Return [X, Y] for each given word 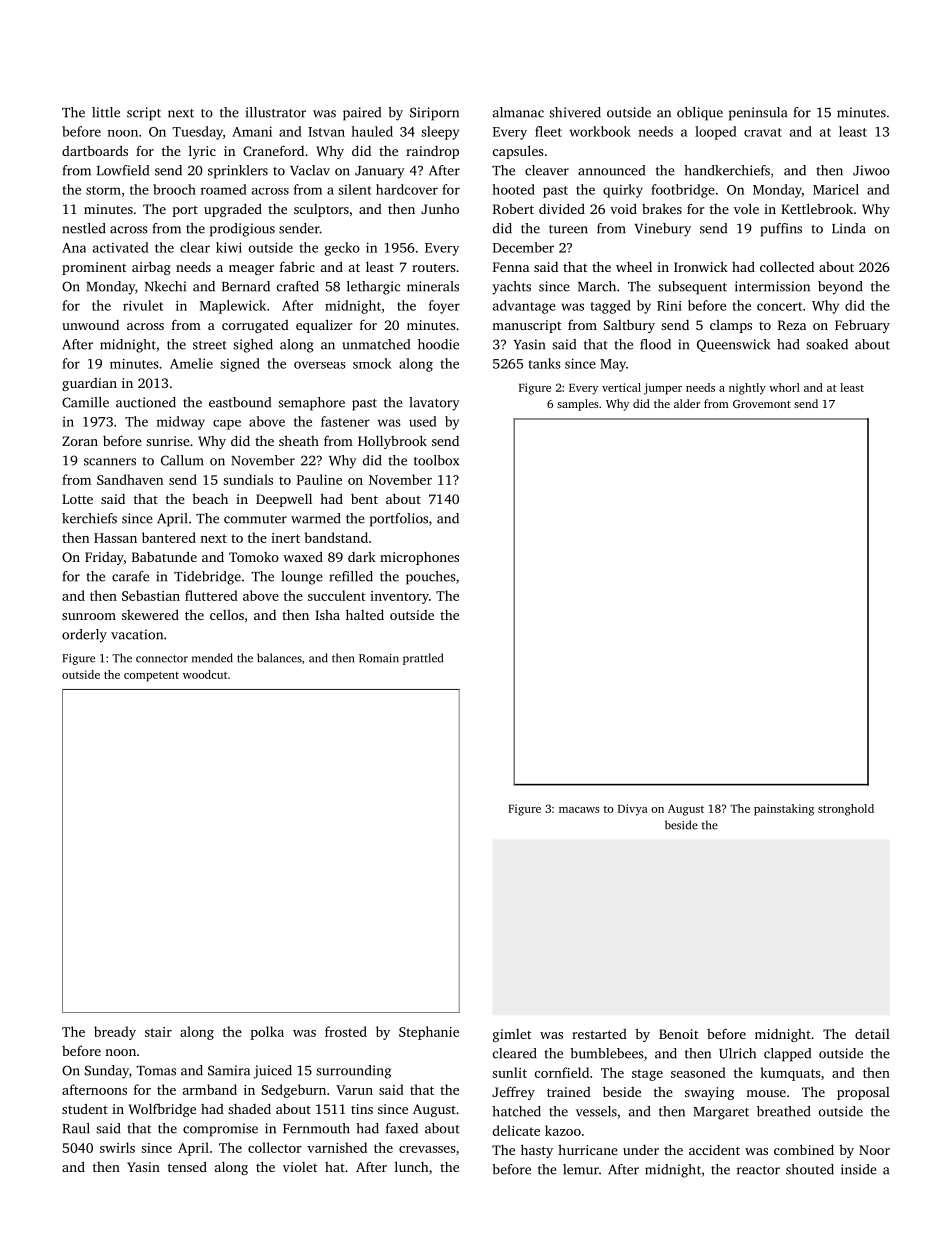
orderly [84, 636]
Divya [633, 810]
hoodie [438, 344]
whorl [784, 387]
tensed [187, 1166]
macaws [579, 810]
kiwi [229, 247]
